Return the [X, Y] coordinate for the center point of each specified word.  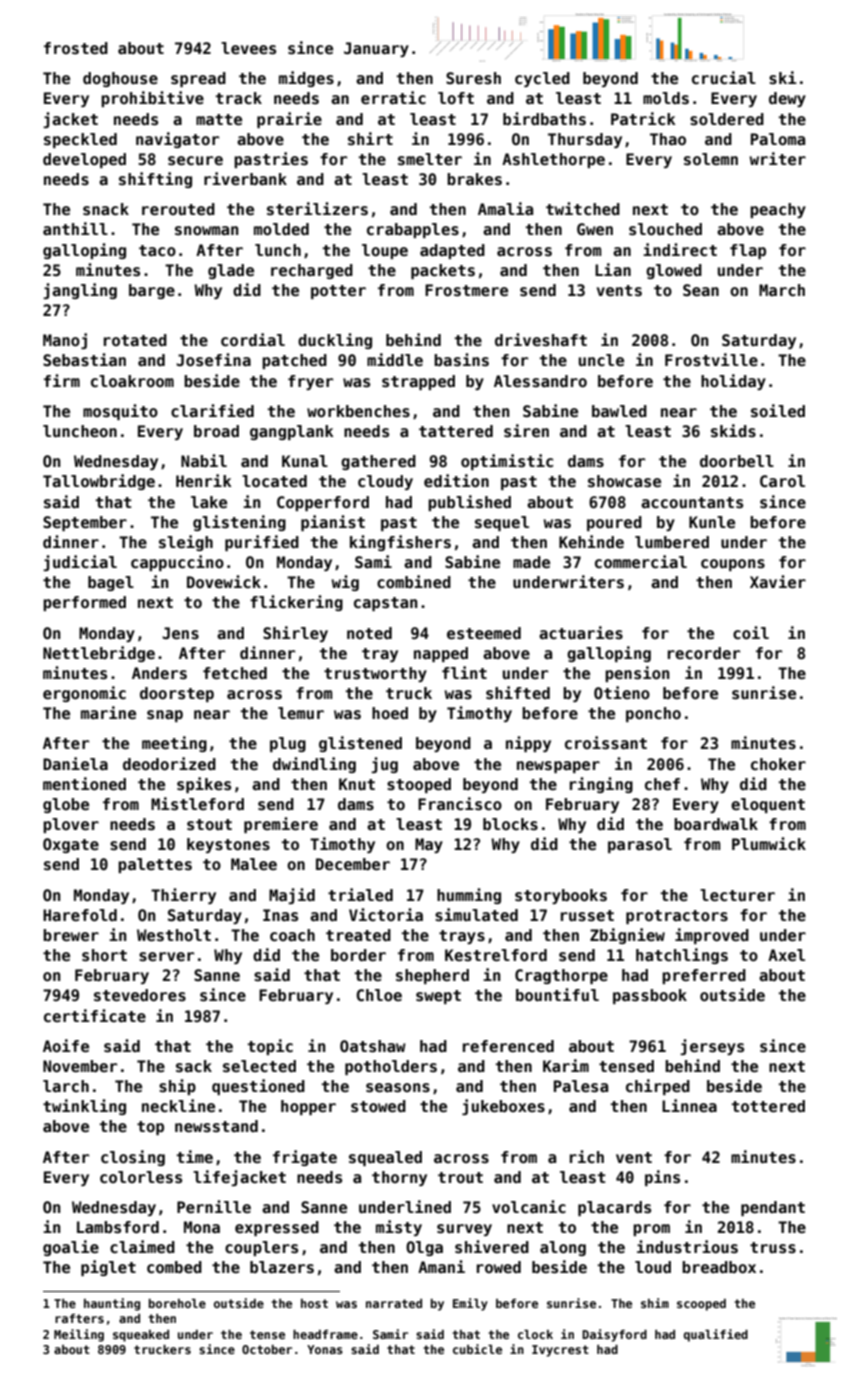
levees [248, 48]
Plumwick [769, 843]
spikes [204, 785]
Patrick [643, 119]
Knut [357, 784]
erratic [393, 97]
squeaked [141, 1336]
